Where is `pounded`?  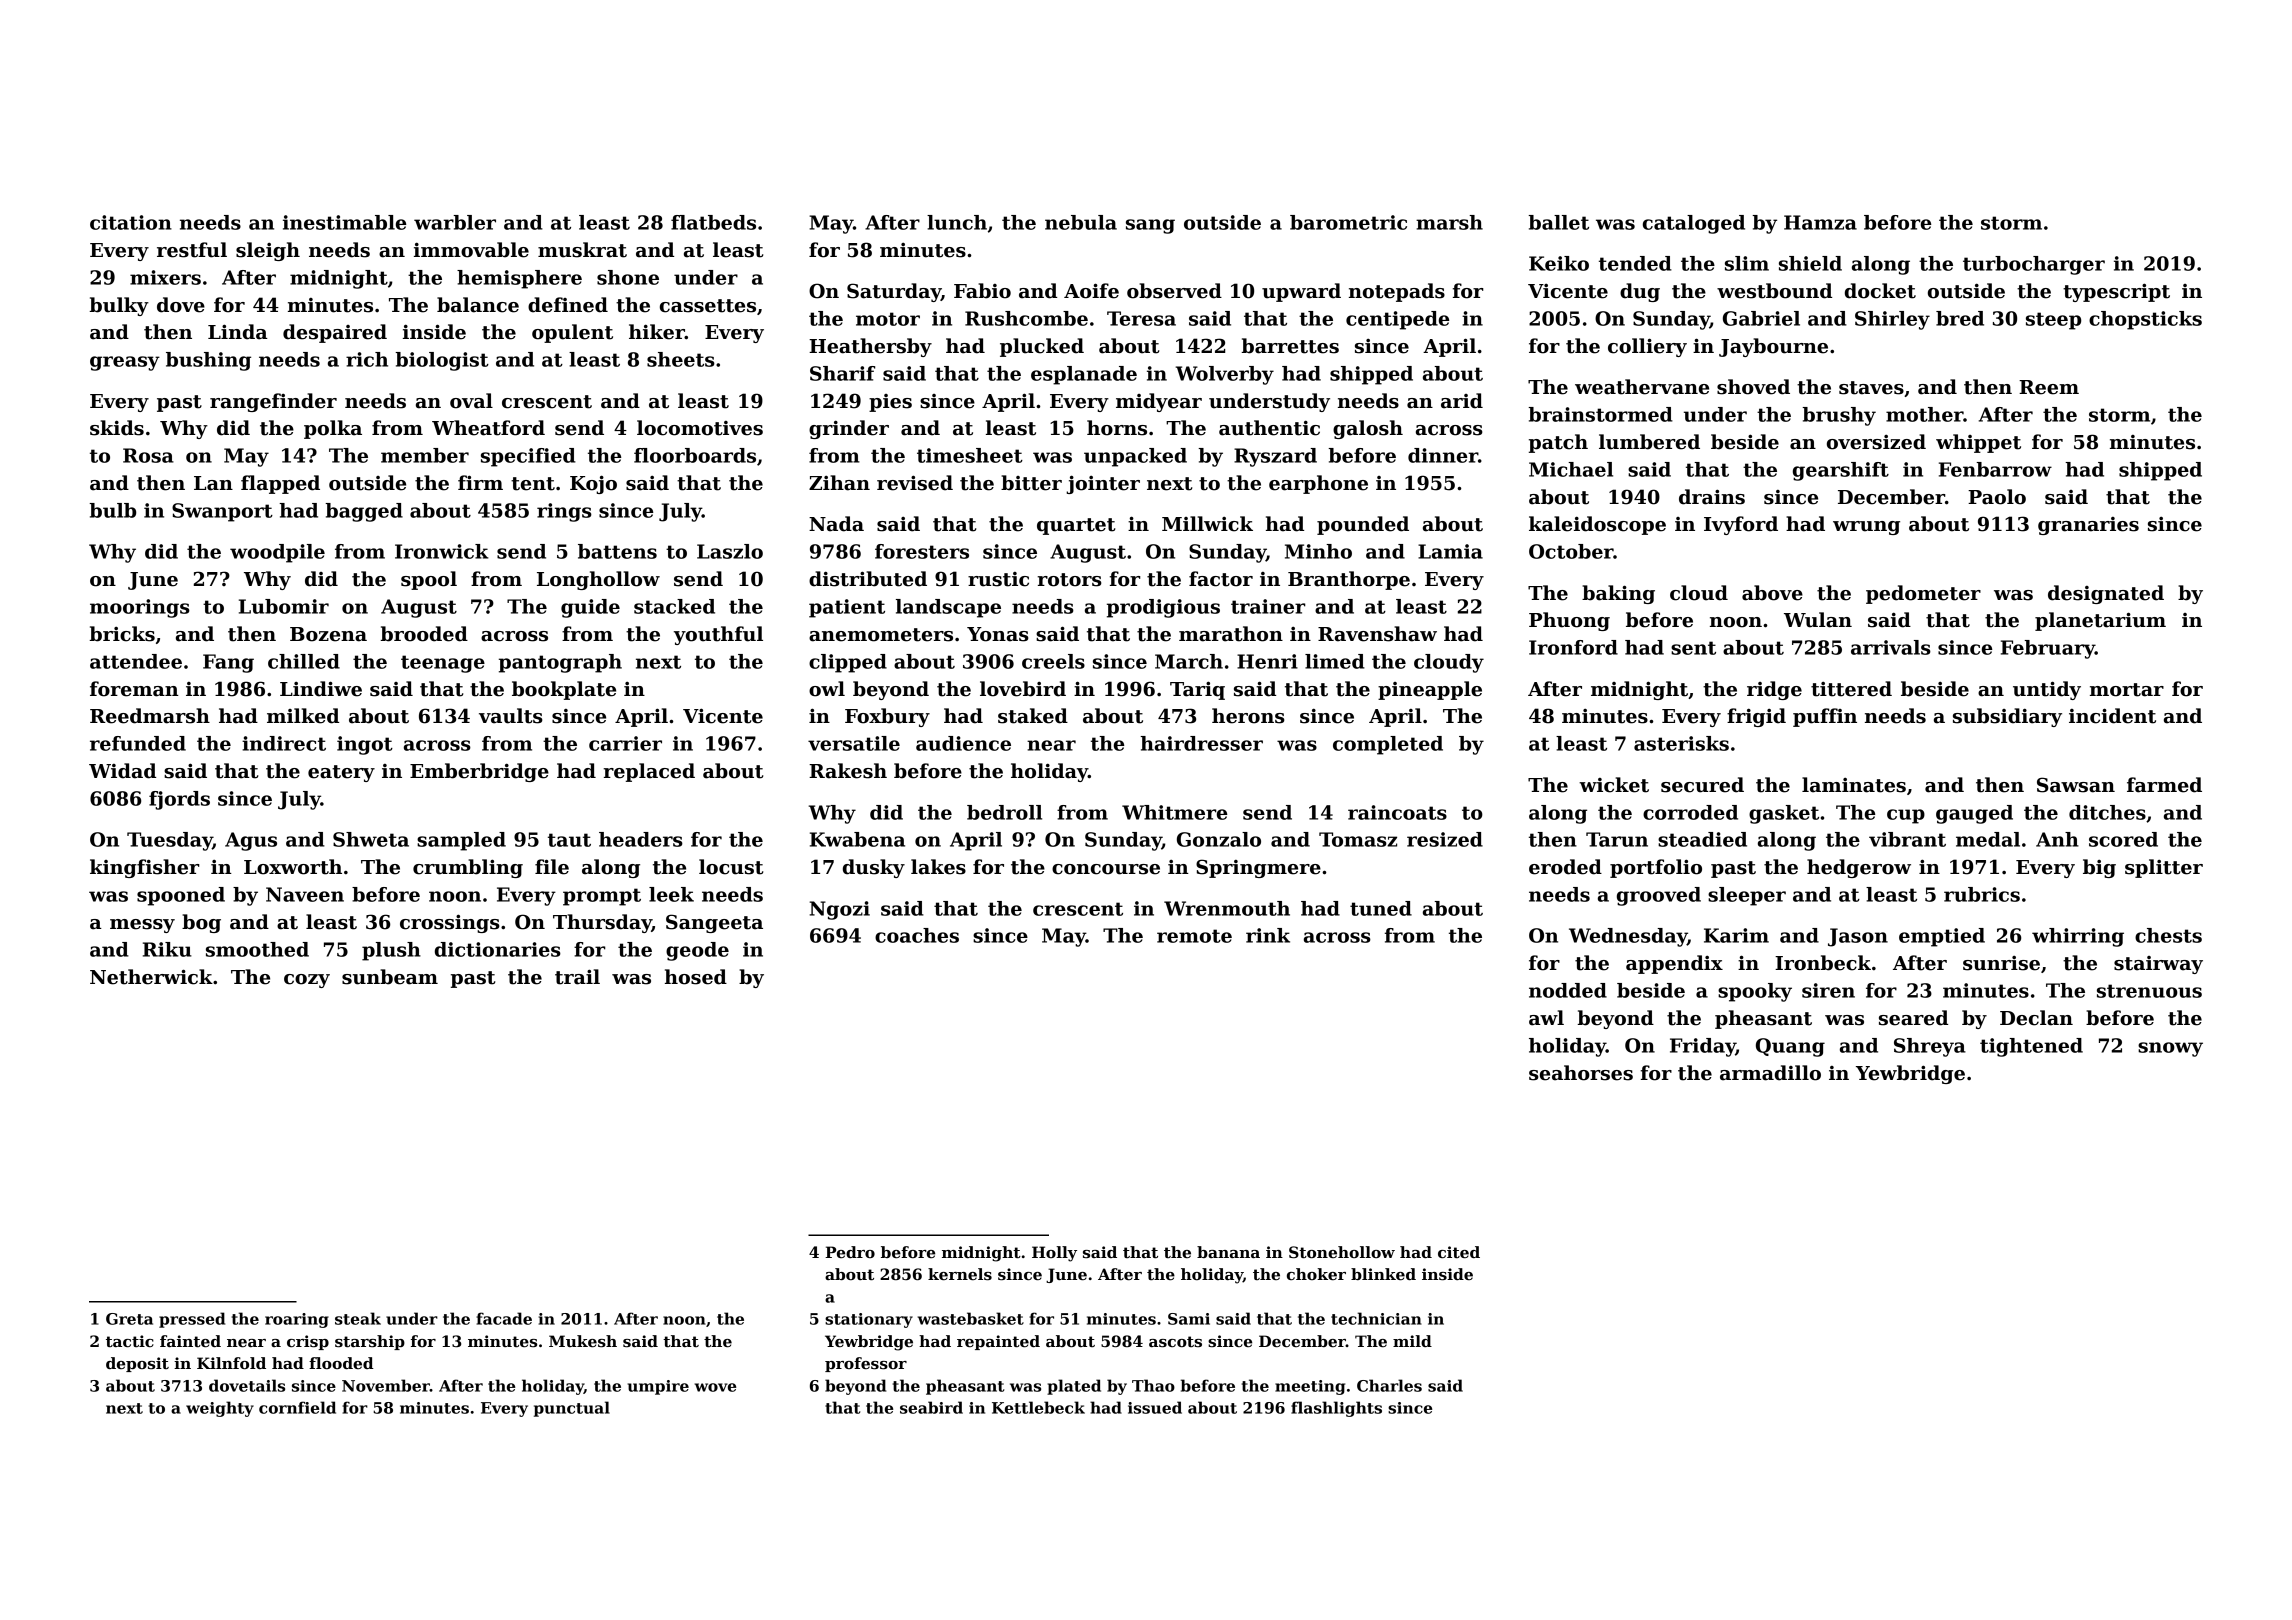
pounded is located at coordinates (1363, 525).
